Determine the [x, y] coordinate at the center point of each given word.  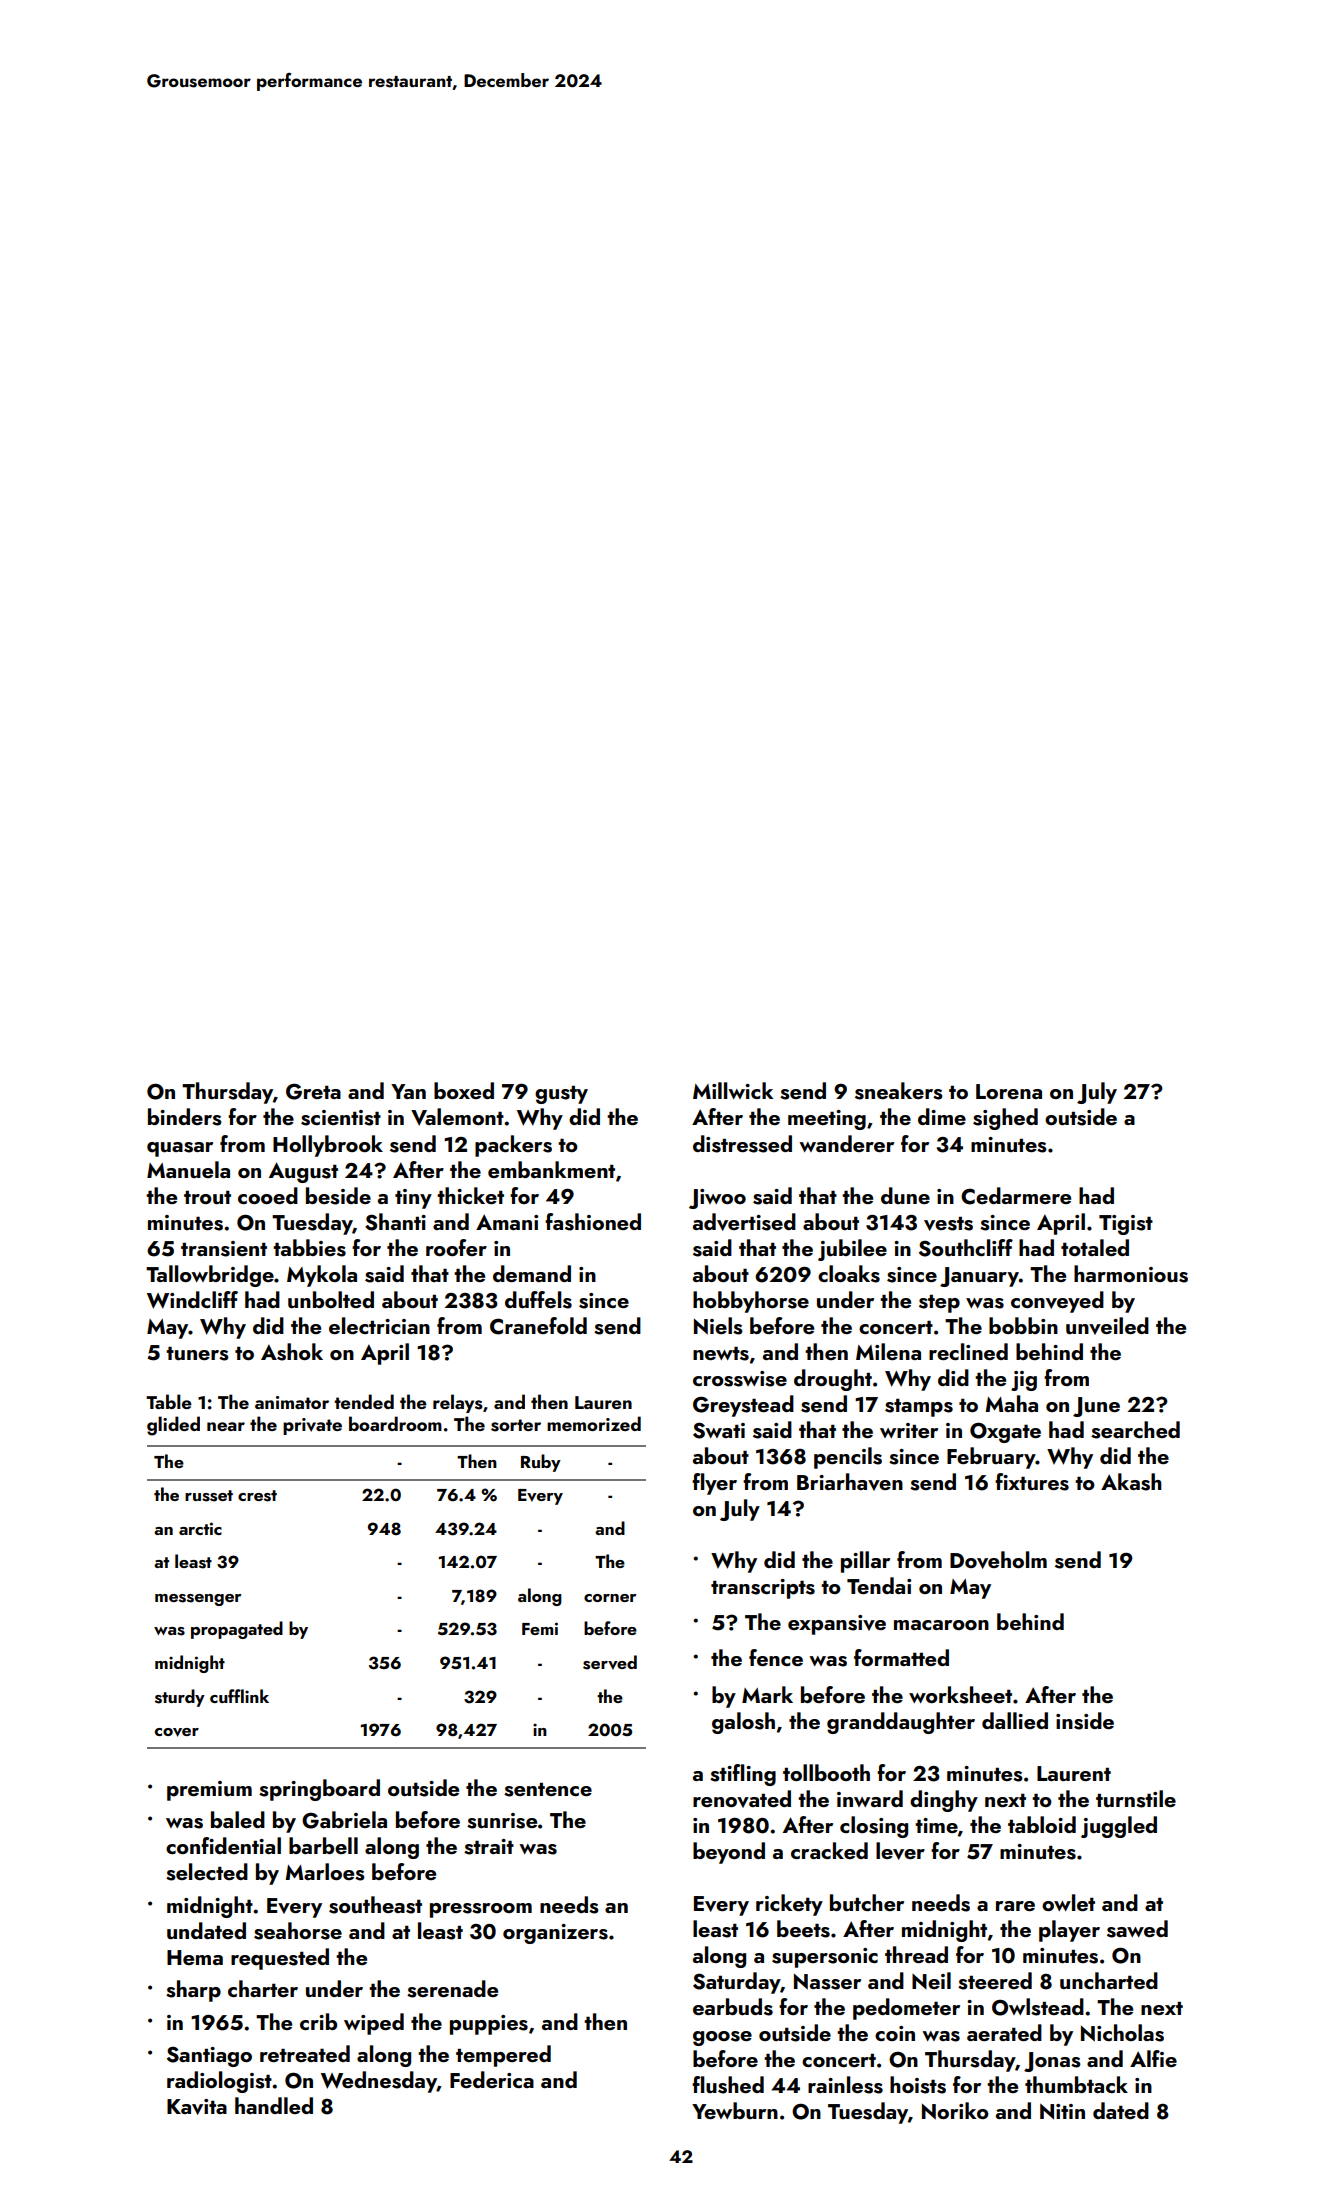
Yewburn [735, 2110]
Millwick [733, 1090]
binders [185, 1117]
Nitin [1062, 2112]
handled [274, 2105]
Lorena [1009, 1091]
